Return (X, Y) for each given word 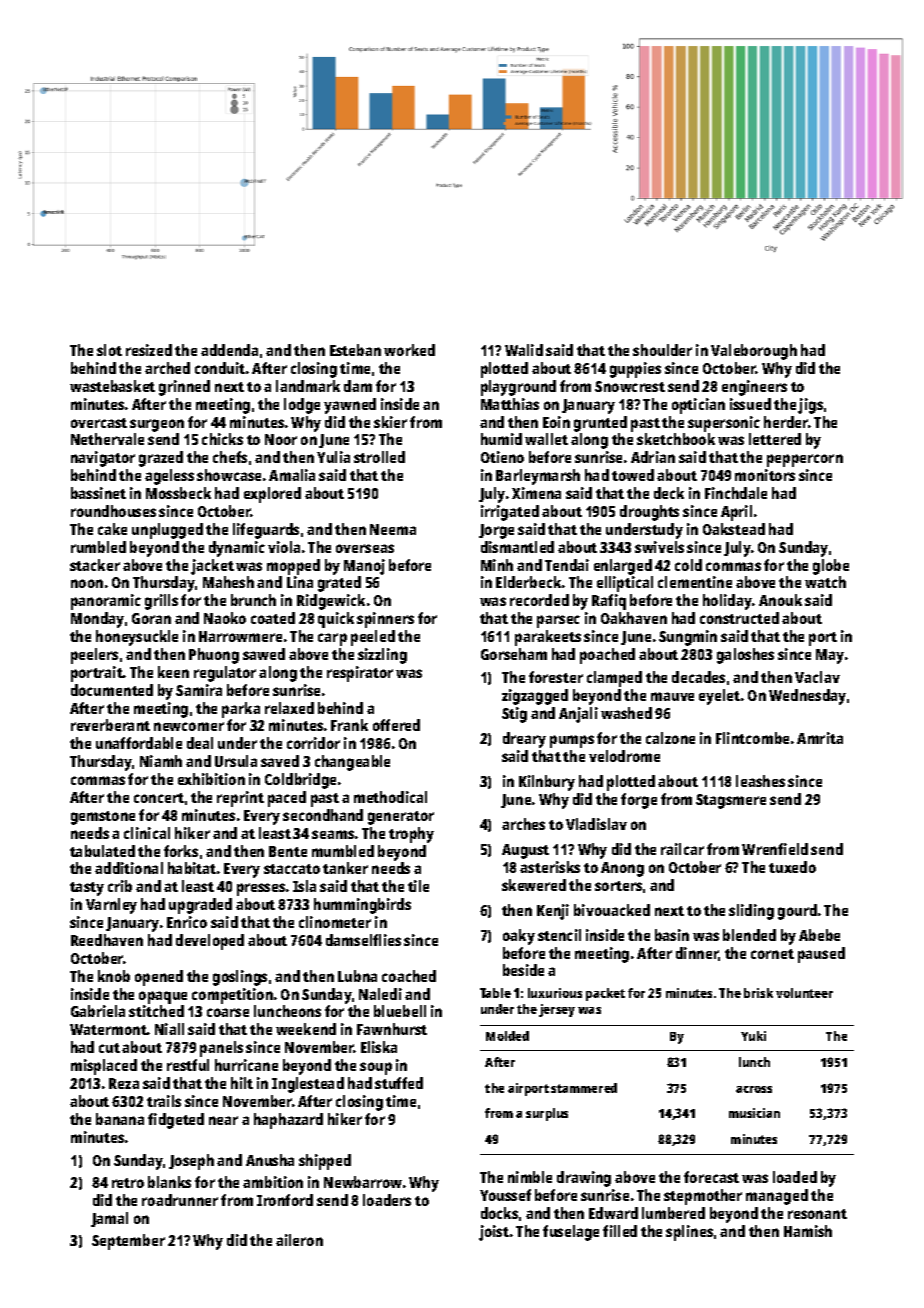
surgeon (157, 425)
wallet (546, 439)
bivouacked (612, 910)
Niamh (161, 761)
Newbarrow (363, 1182)
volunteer (804, 993)
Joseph (191, 1162)
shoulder (662, 350)
